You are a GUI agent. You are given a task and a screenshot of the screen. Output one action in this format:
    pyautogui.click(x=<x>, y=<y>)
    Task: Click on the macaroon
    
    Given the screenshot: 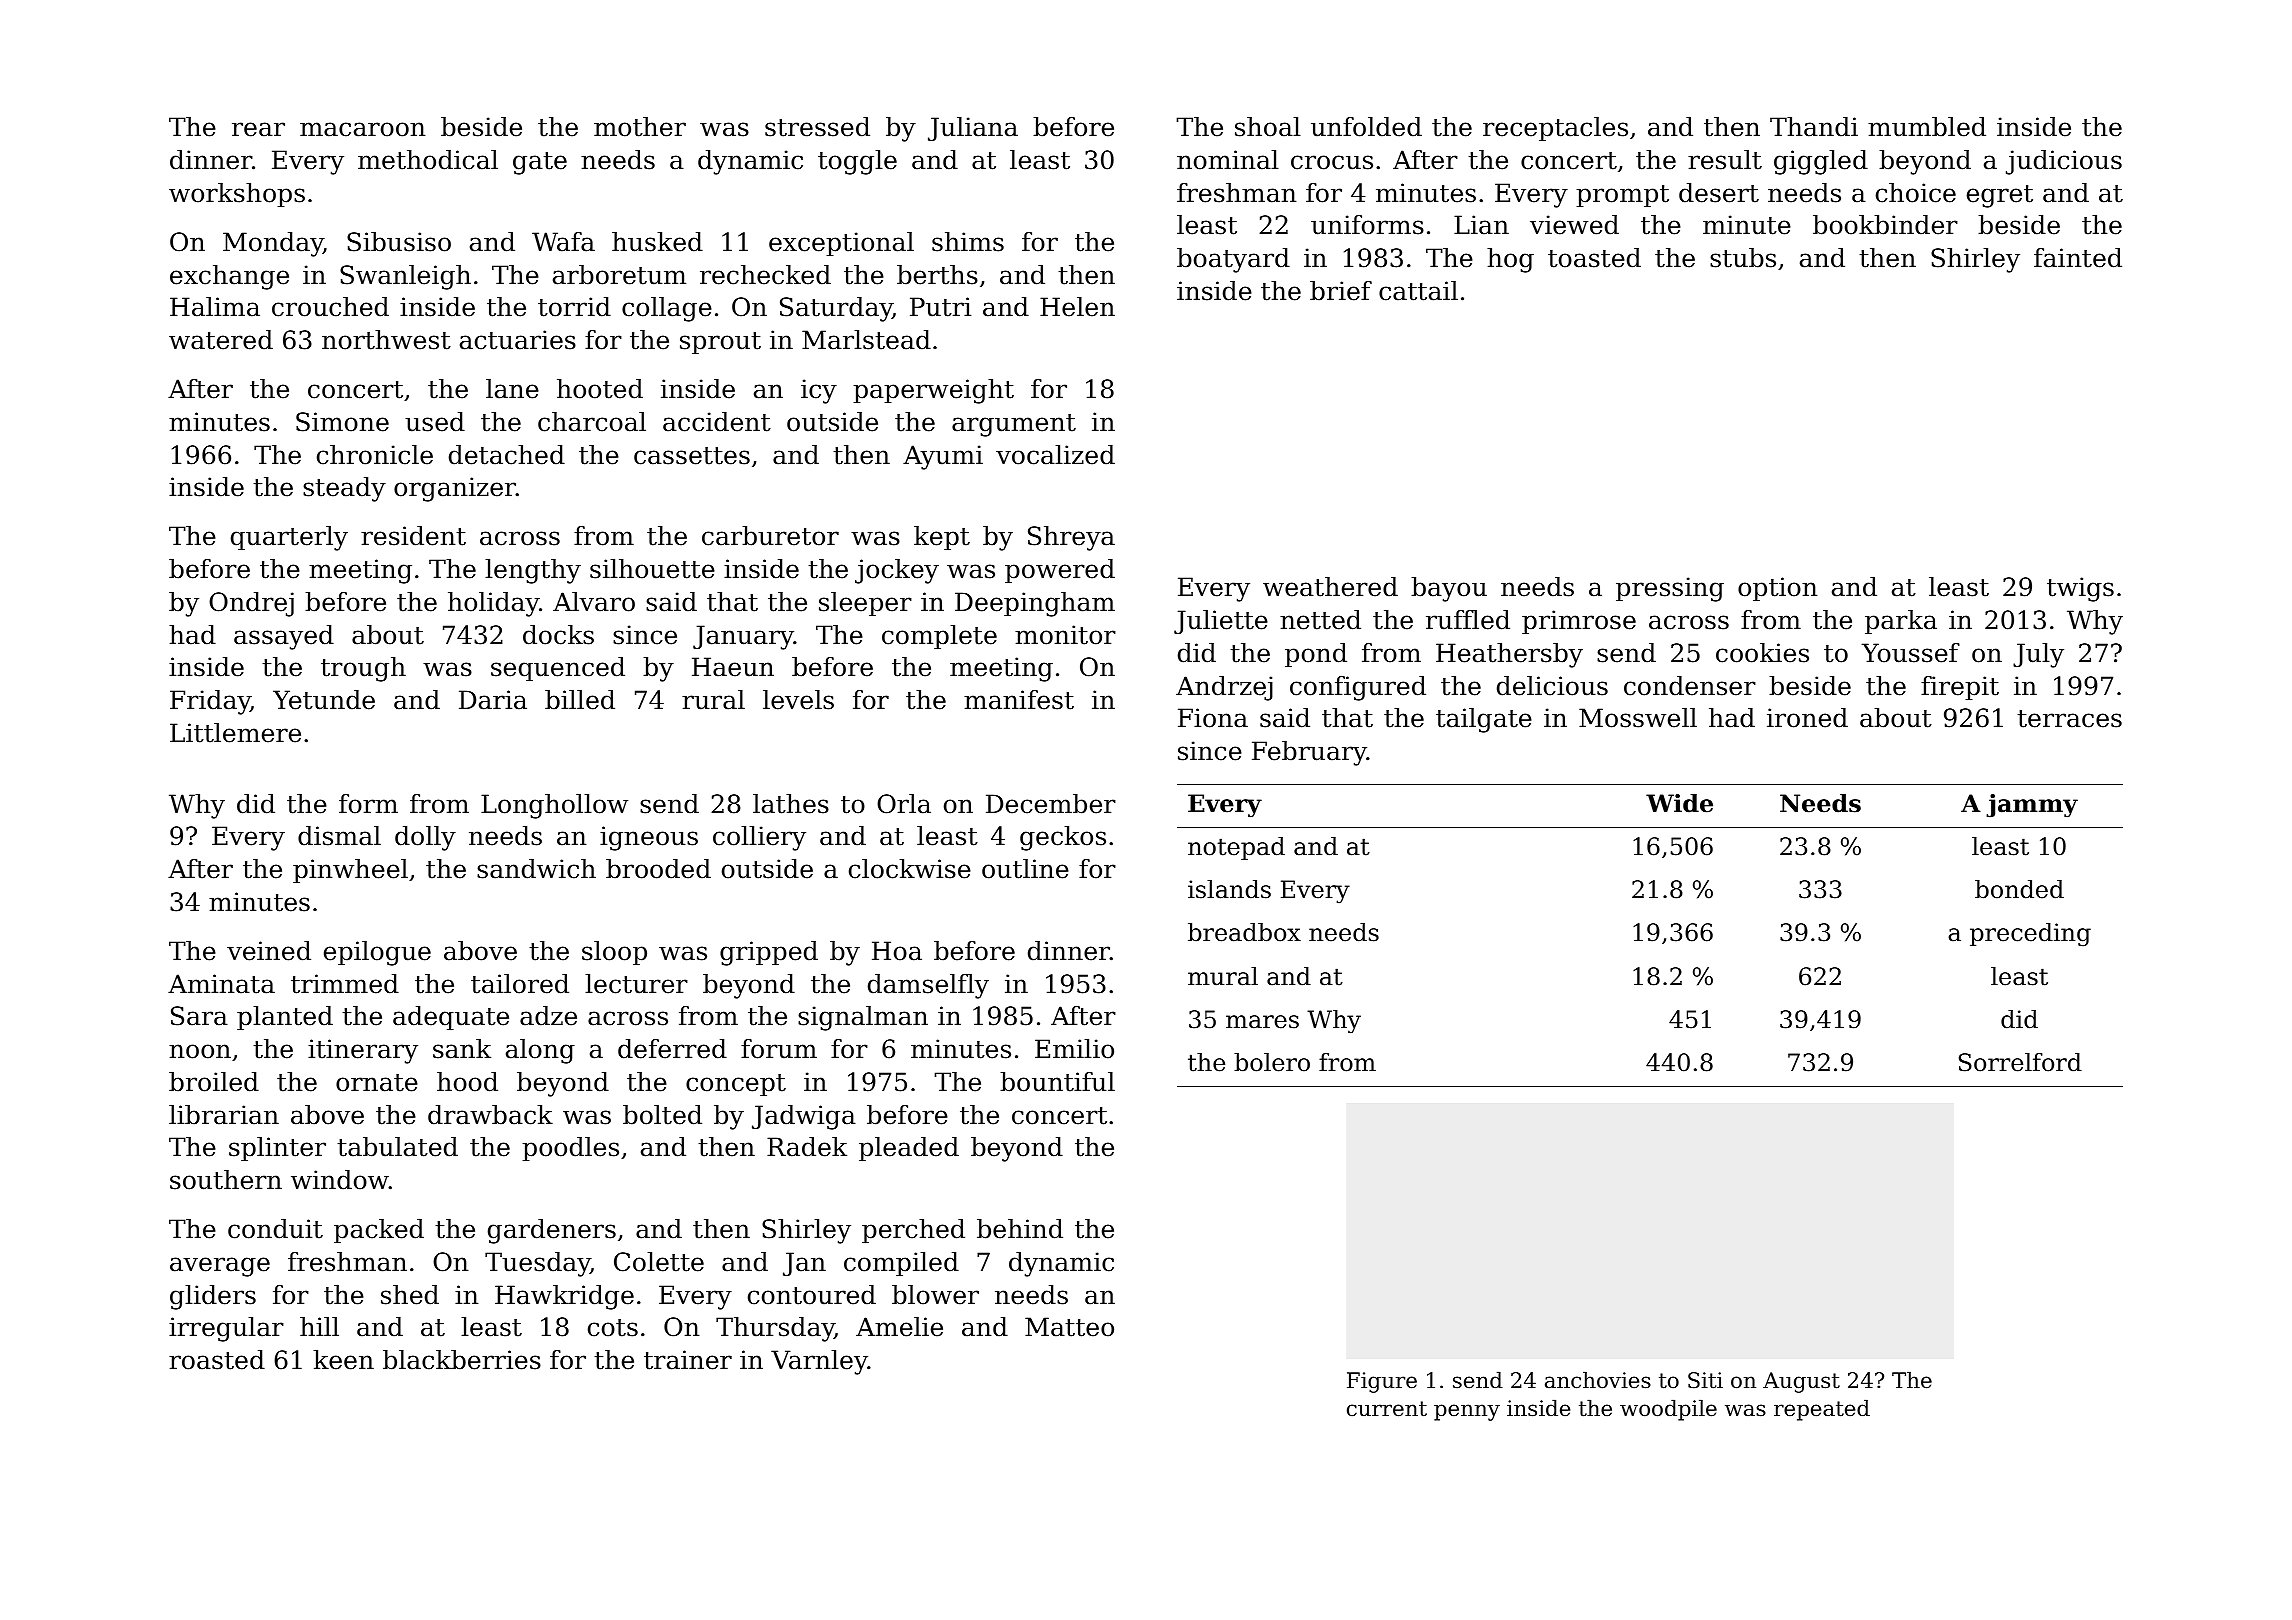 What is the action you would take?
    pyautogui.click(x=363, y=129)
